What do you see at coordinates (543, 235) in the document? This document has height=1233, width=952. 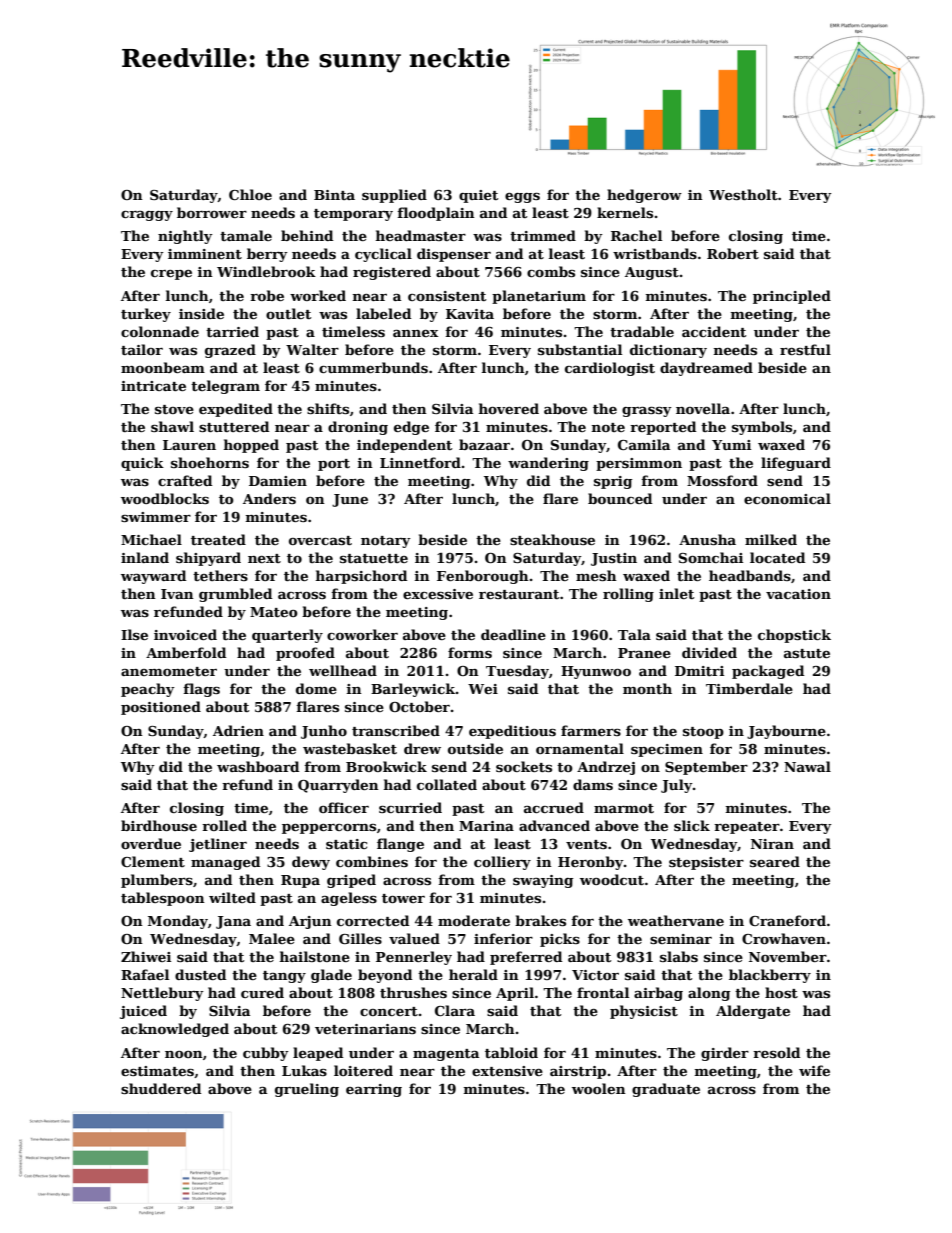 I see `trimmed` at bounding box center [543, 235].
